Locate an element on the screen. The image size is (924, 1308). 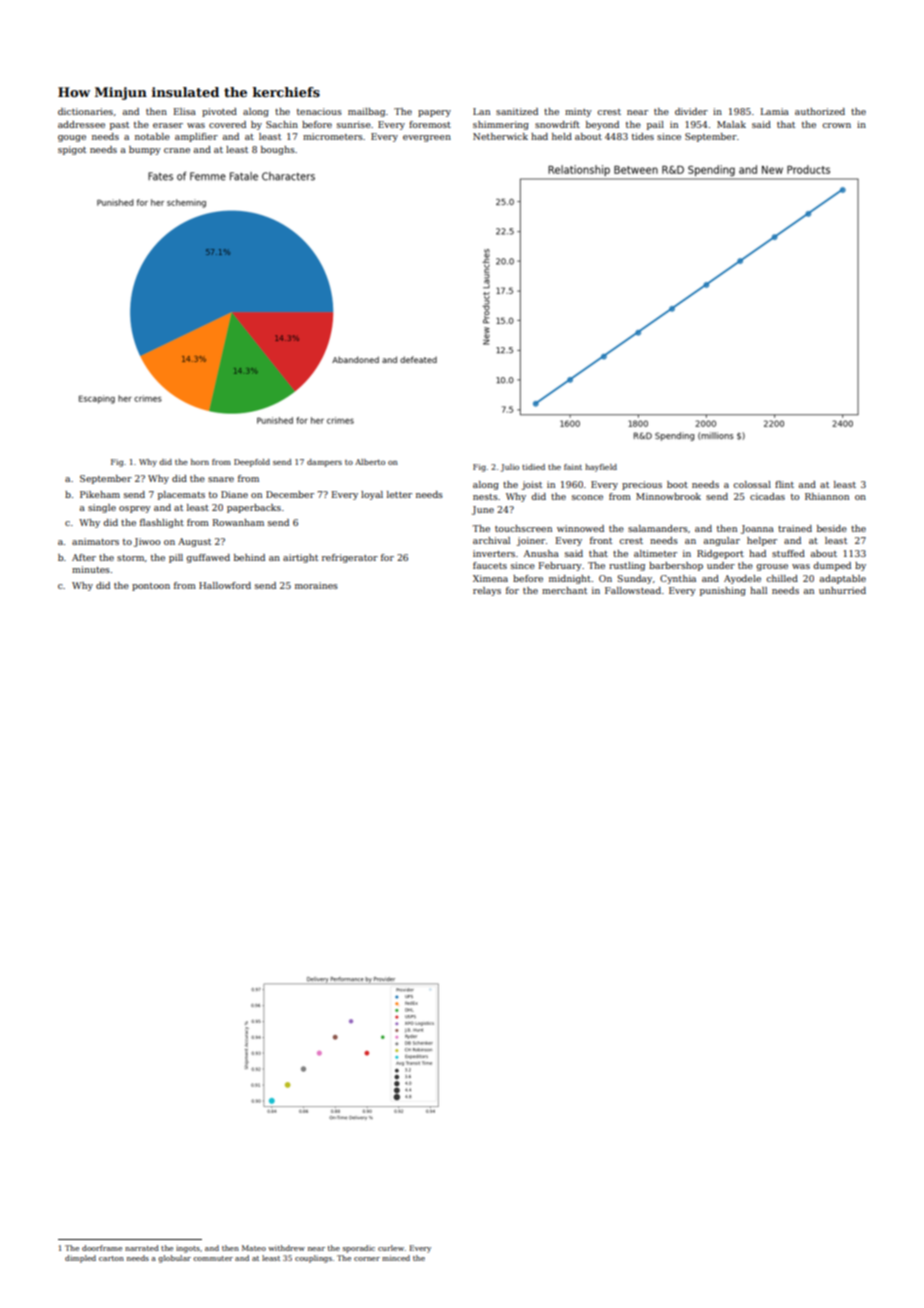
curlew is located at coordinates (391, 1248).
